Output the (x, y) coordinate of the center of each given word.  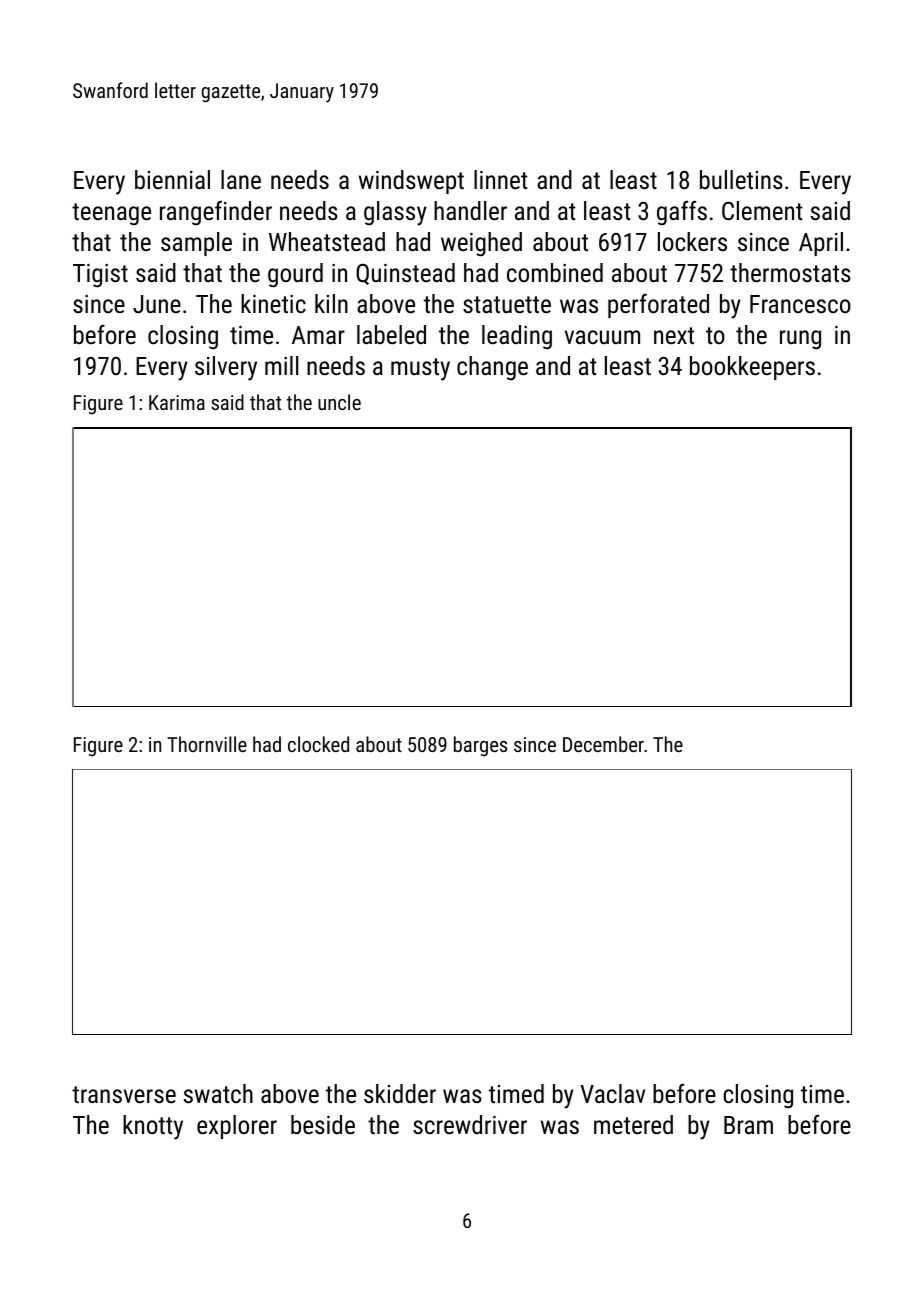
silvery (226, 368)
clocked (318, 744)
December (603, 744)
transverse (124, 1094)
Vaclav (612, 1093)
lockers (692, 241)
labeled (391, 334)
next (674, 335)
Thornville (207, 744)
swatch (218, 1093)
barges (480, 746)
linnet (501, 179)
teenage (111, 214)
